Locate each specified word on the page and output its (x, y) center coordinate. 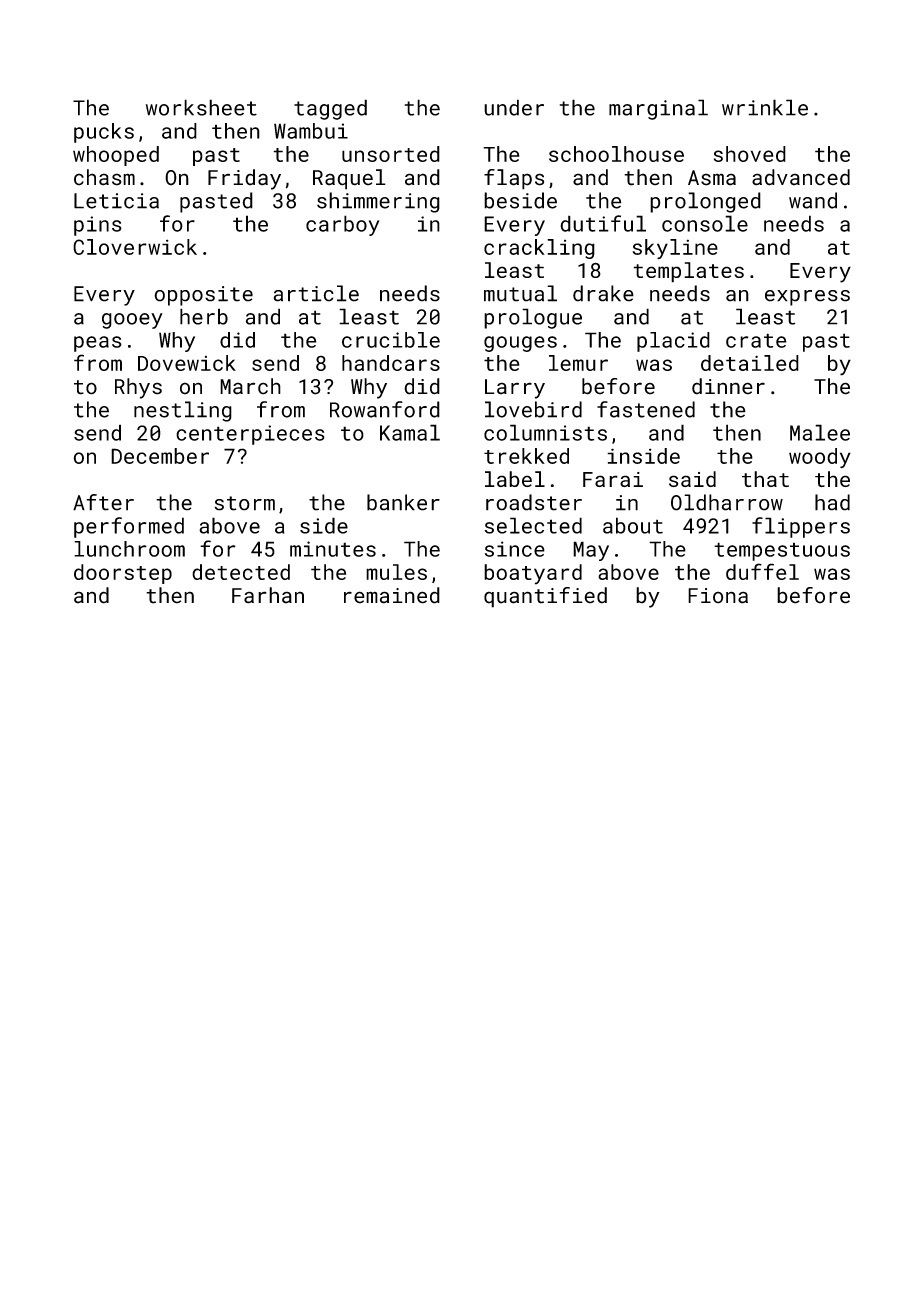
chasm (104, 177)
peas (98, 344)
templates (688, 272)
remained (392, 595)
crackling (539, 249)
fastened (646, 409)
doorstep (123, 574)
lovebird (533, 409)
